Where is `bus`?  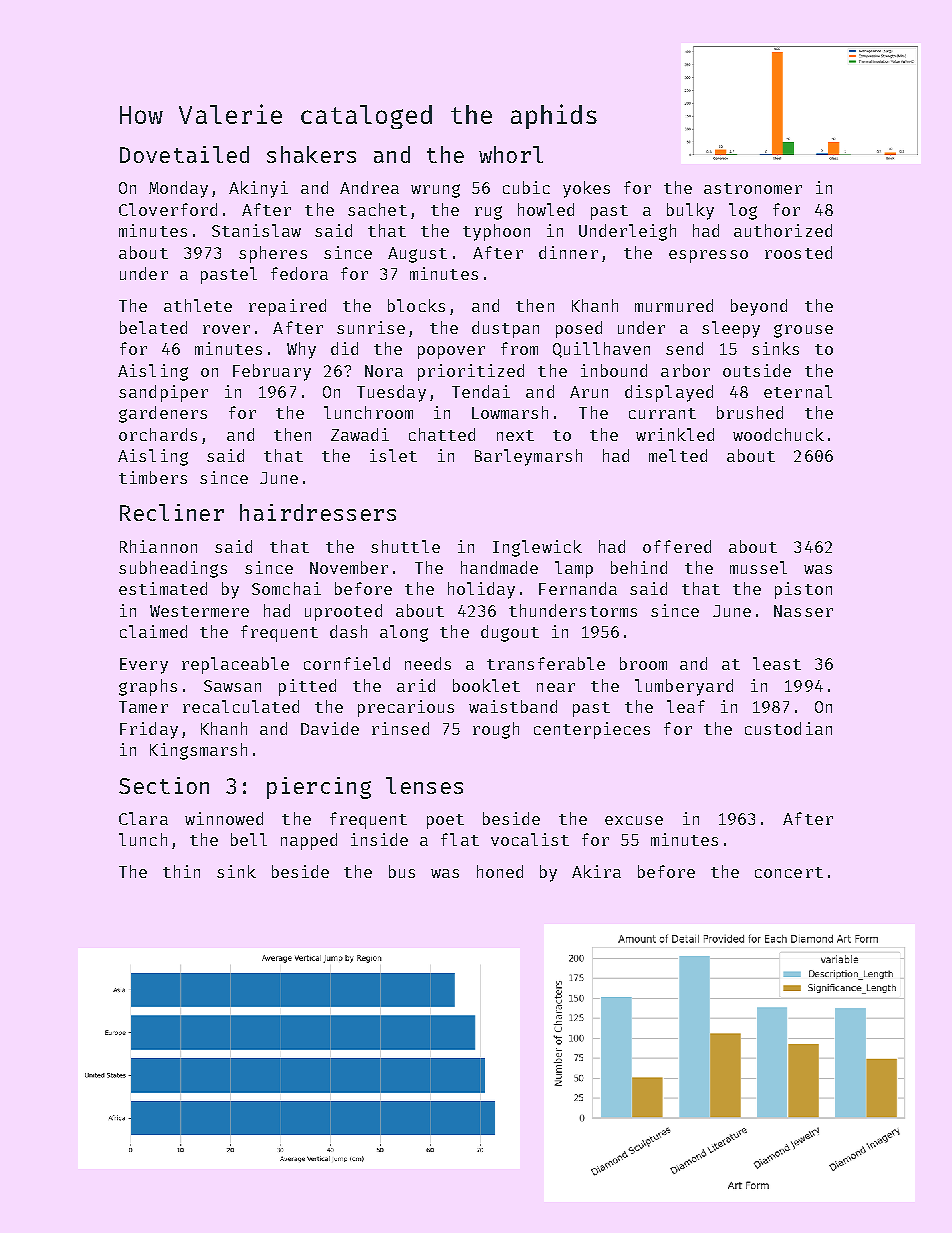
bus is located at coordinates (402, 871).
